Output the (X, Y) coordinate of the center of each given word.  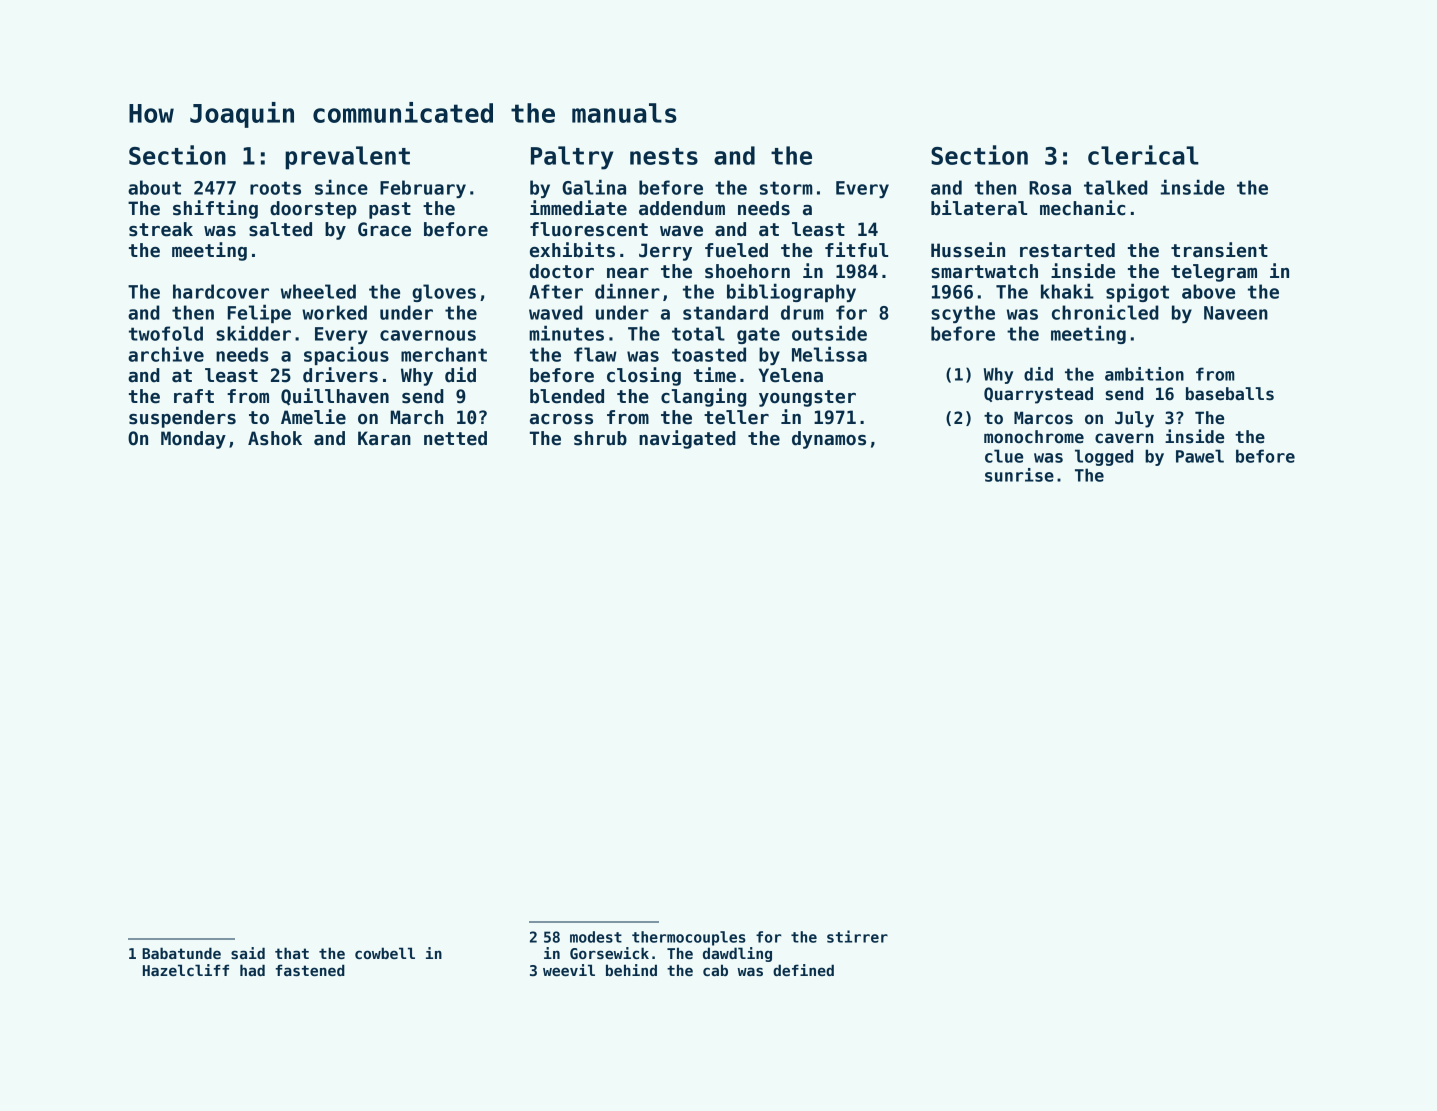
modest (596, 937)
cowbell (385, 953)
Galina (594, 187)
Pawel (1200, 456)
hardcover (221, 291)
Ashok (275, 438)
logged (1104, 457)
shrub (600, 438)
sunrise (1019, 475)
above (1208, 291)
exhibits (572, 250)
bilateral (979, 208)
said (248, 953)
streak (161, 229)
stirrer (857, 936)
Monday (193, 440)
